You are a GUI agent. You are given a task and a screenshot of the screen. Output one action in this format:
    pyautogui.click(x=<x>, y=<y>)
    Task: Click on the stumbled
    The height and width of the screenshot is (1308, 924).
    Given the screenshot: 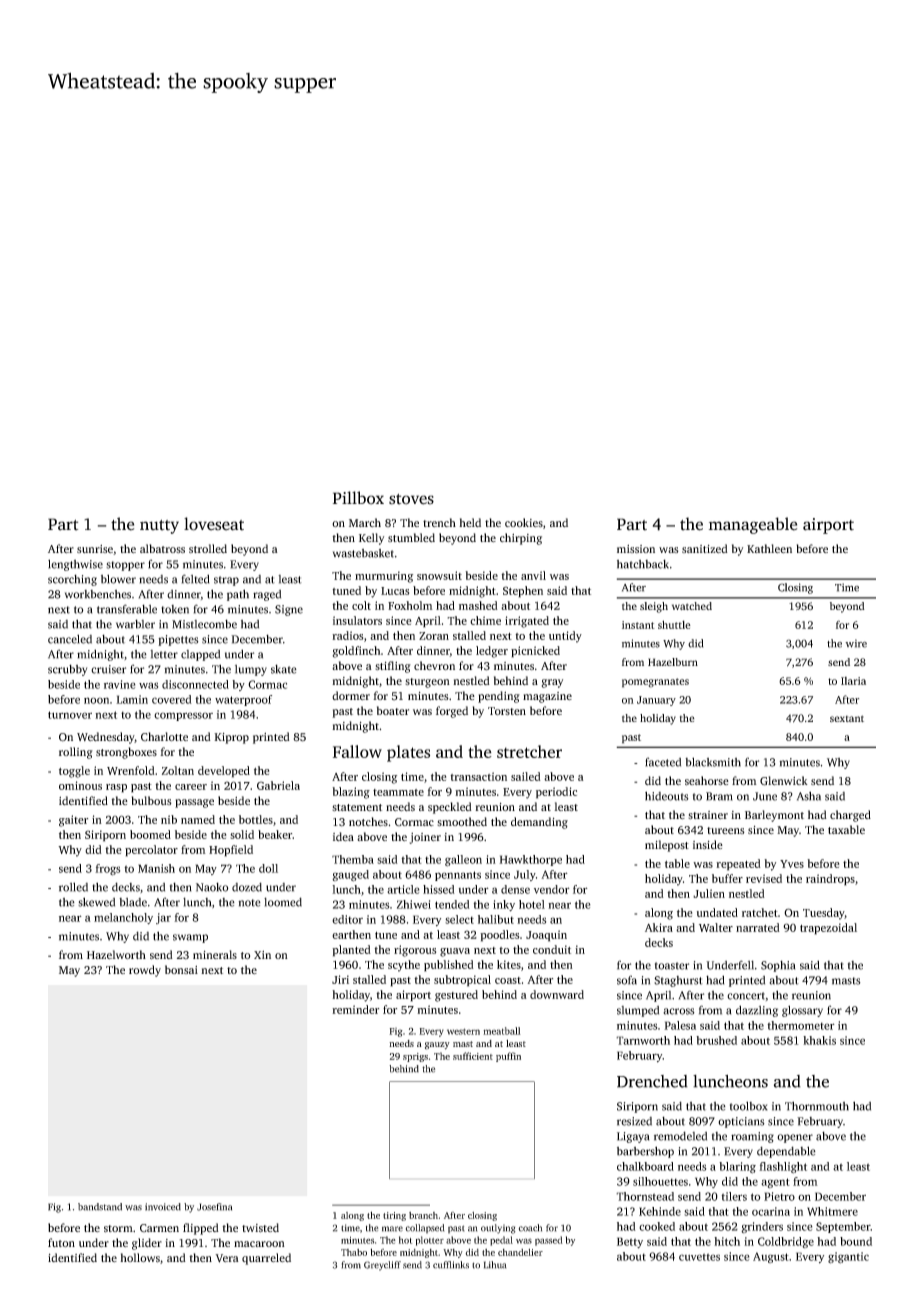 What is the action you would take?
    pyautogui.click(x=411, y=537)
